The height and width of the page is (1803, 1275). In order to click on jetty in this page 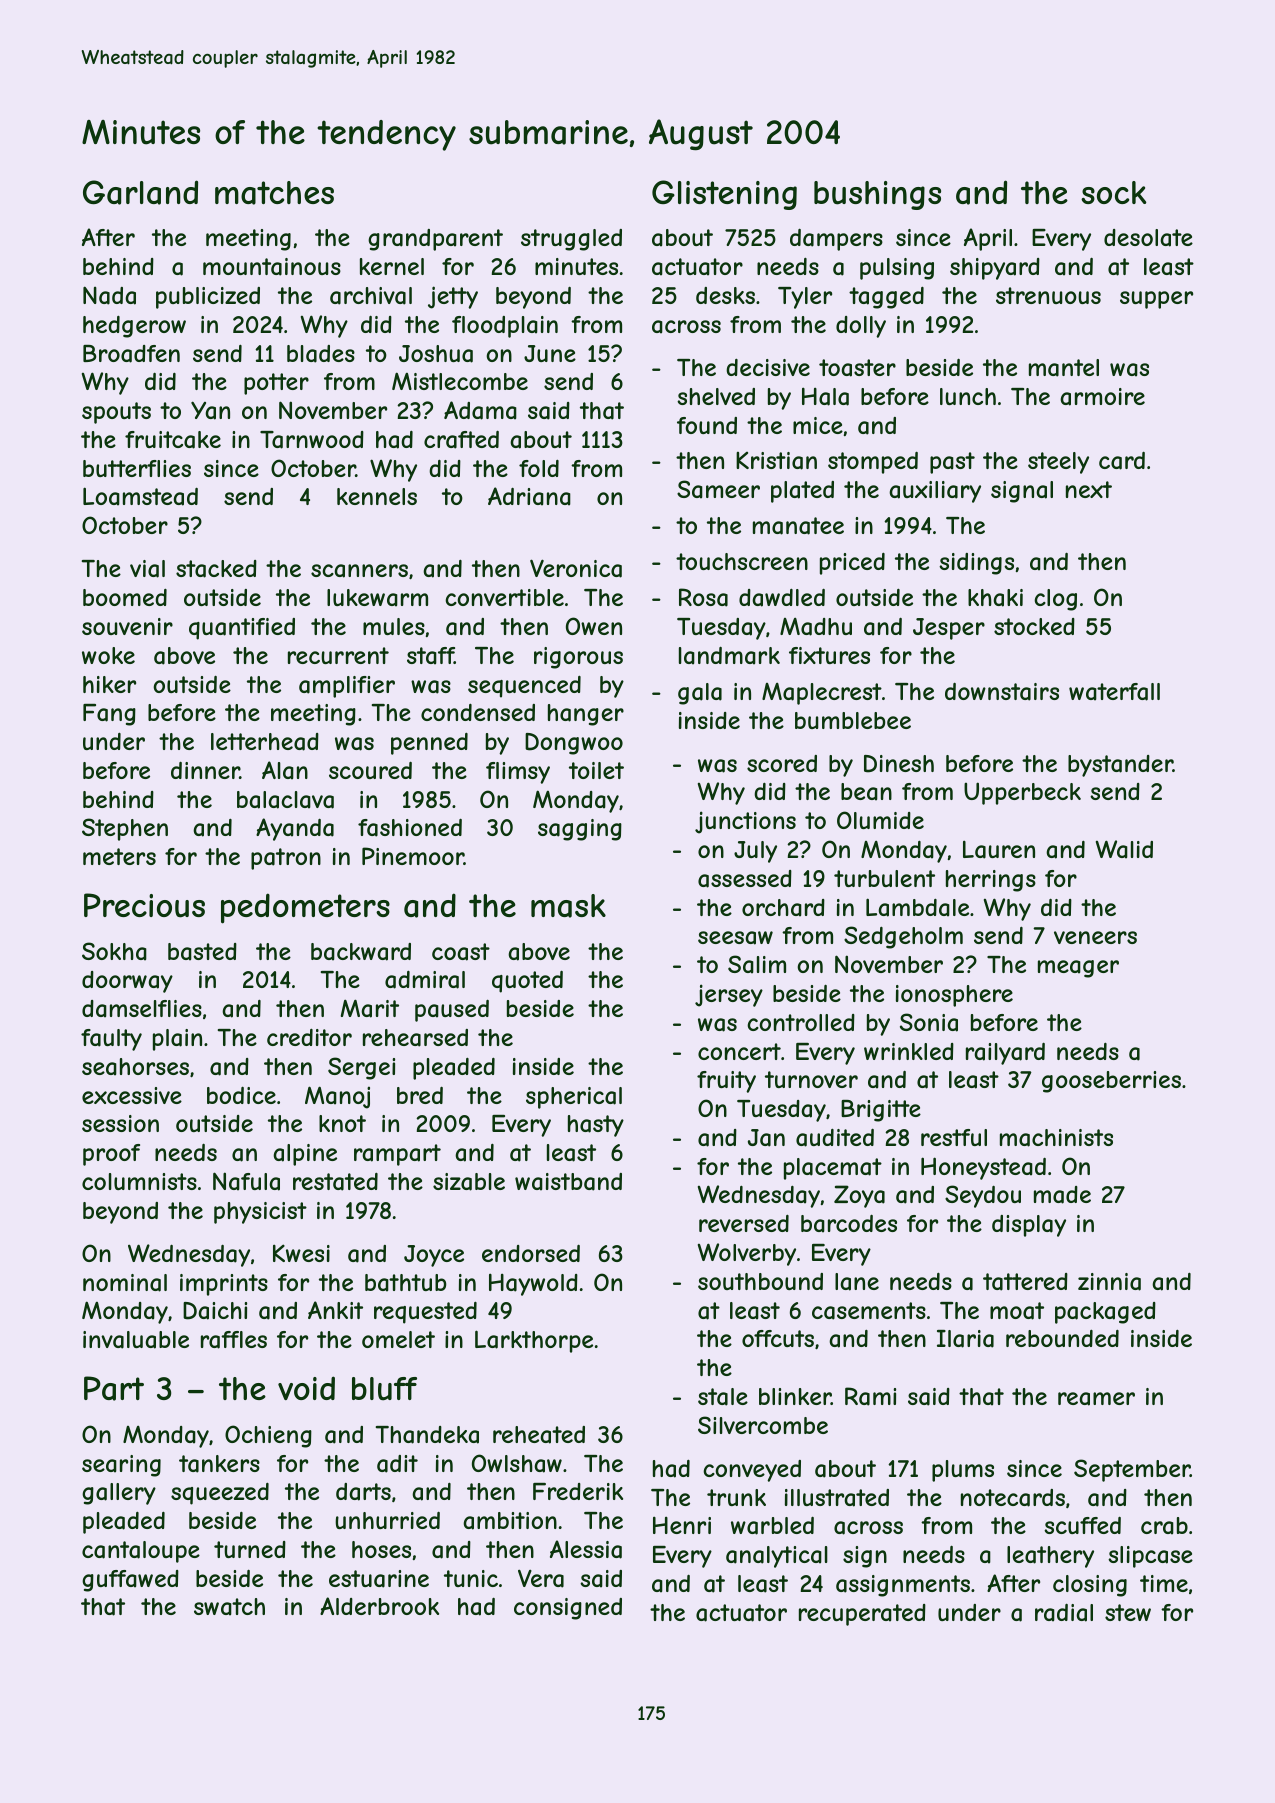, I will do `click(453, 297)`.
